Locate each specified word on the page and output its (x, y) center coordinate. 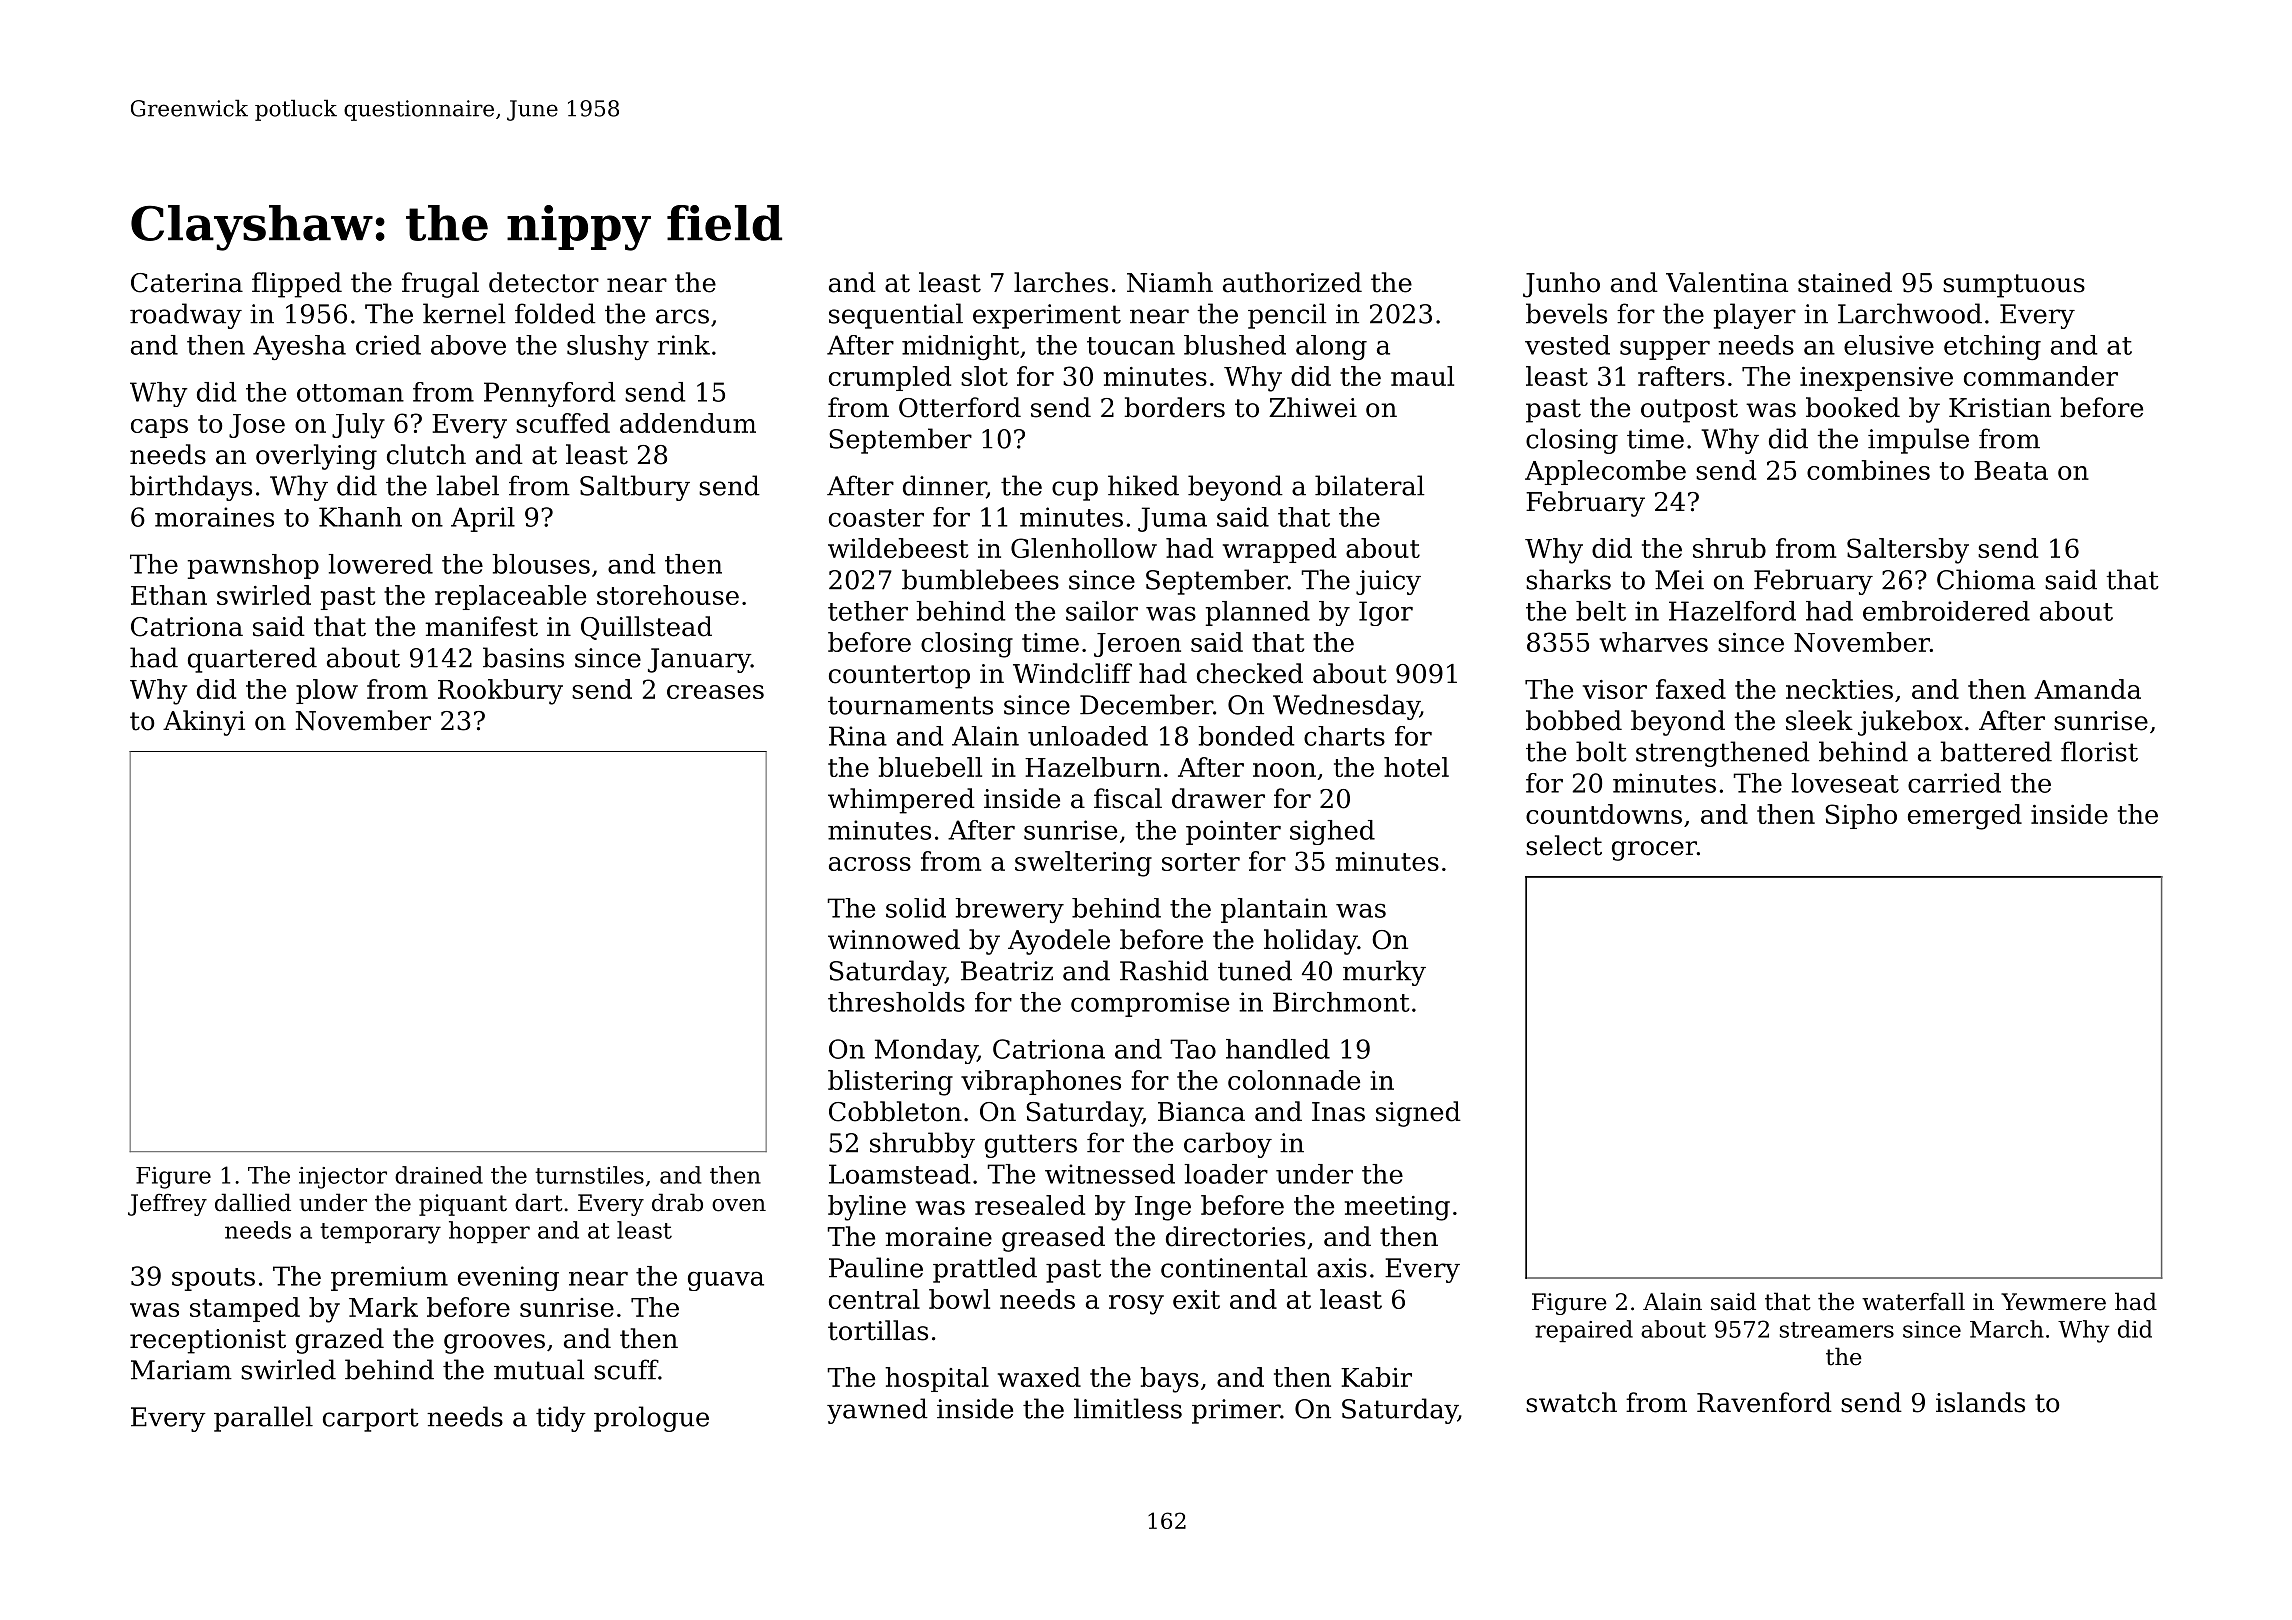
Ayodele (1059, 942)
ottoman (350, 393)
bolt (1601, 751)
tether (868, 611)
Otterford (960, 407)
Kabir (1376, 1377)
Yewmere (2053, 1302)
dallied (253, 1202)
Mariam (181, 1370)
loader (1226, 1174)
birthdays (191, 488)
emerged (1965, 817)
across (870, 864)
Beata (2011, 470)
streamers (1837, 1330)
